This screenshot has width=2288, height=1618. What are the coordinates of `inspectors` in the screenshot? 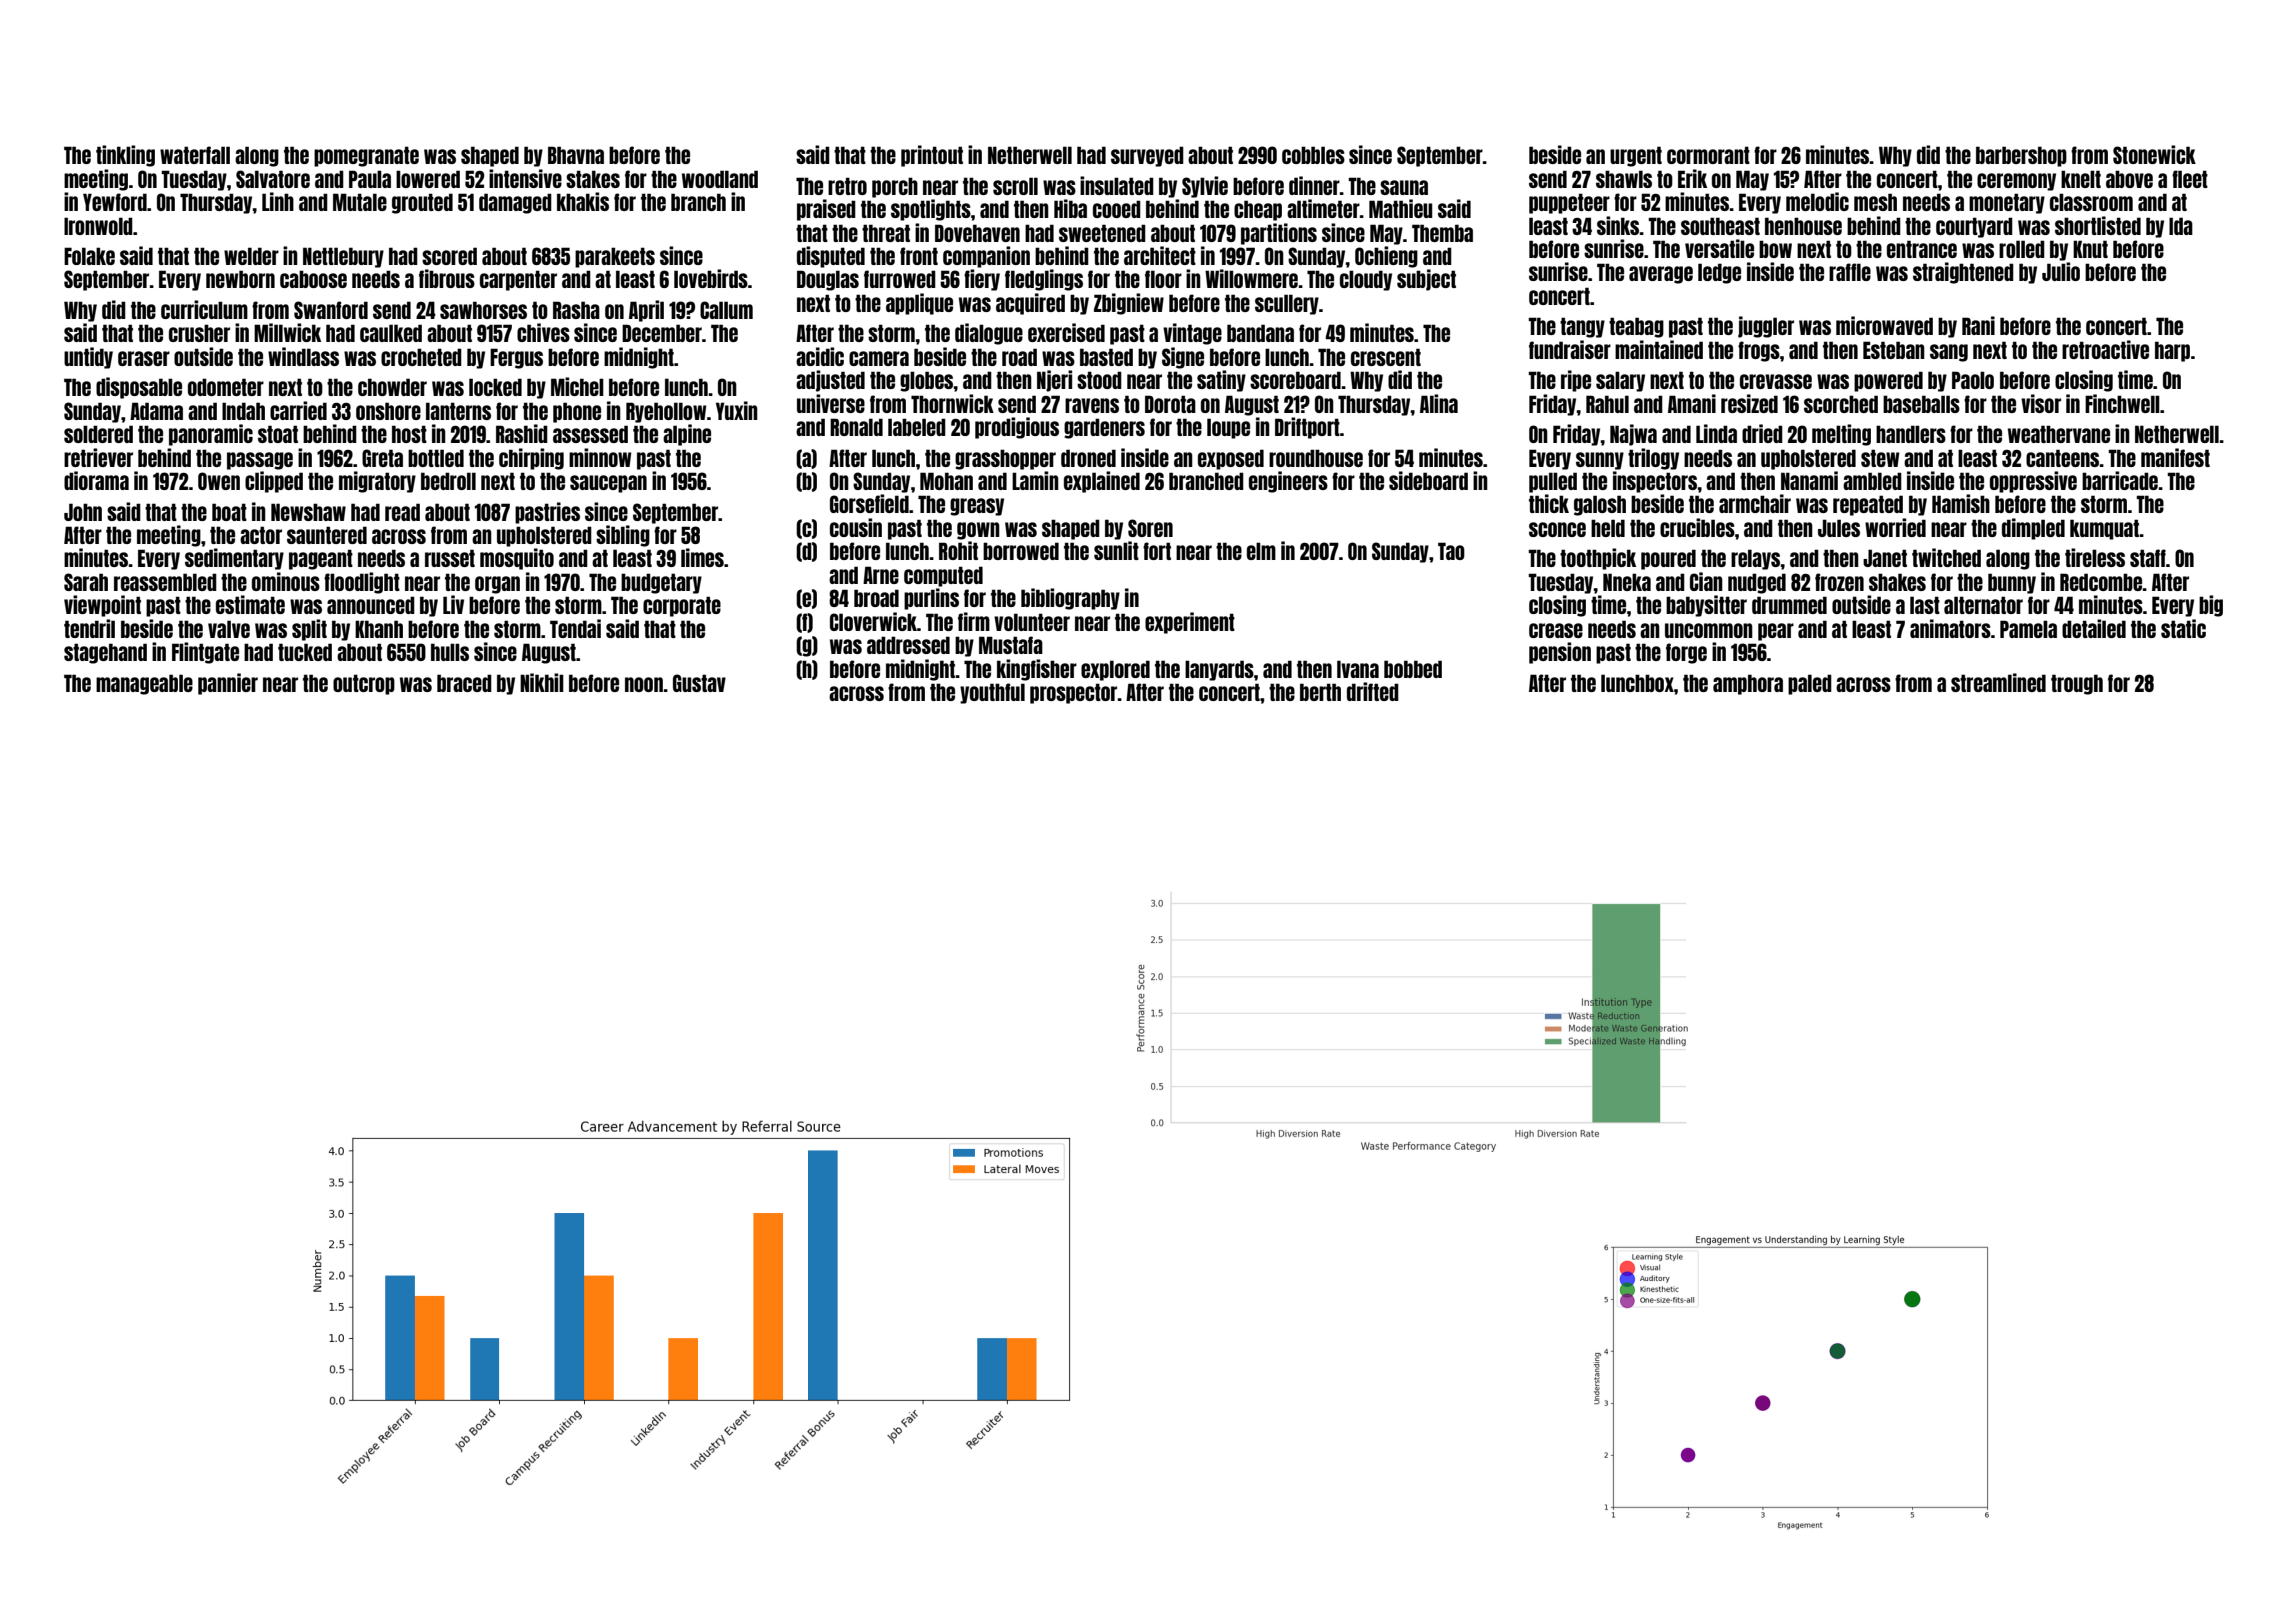 It's located at (1655, 482).
